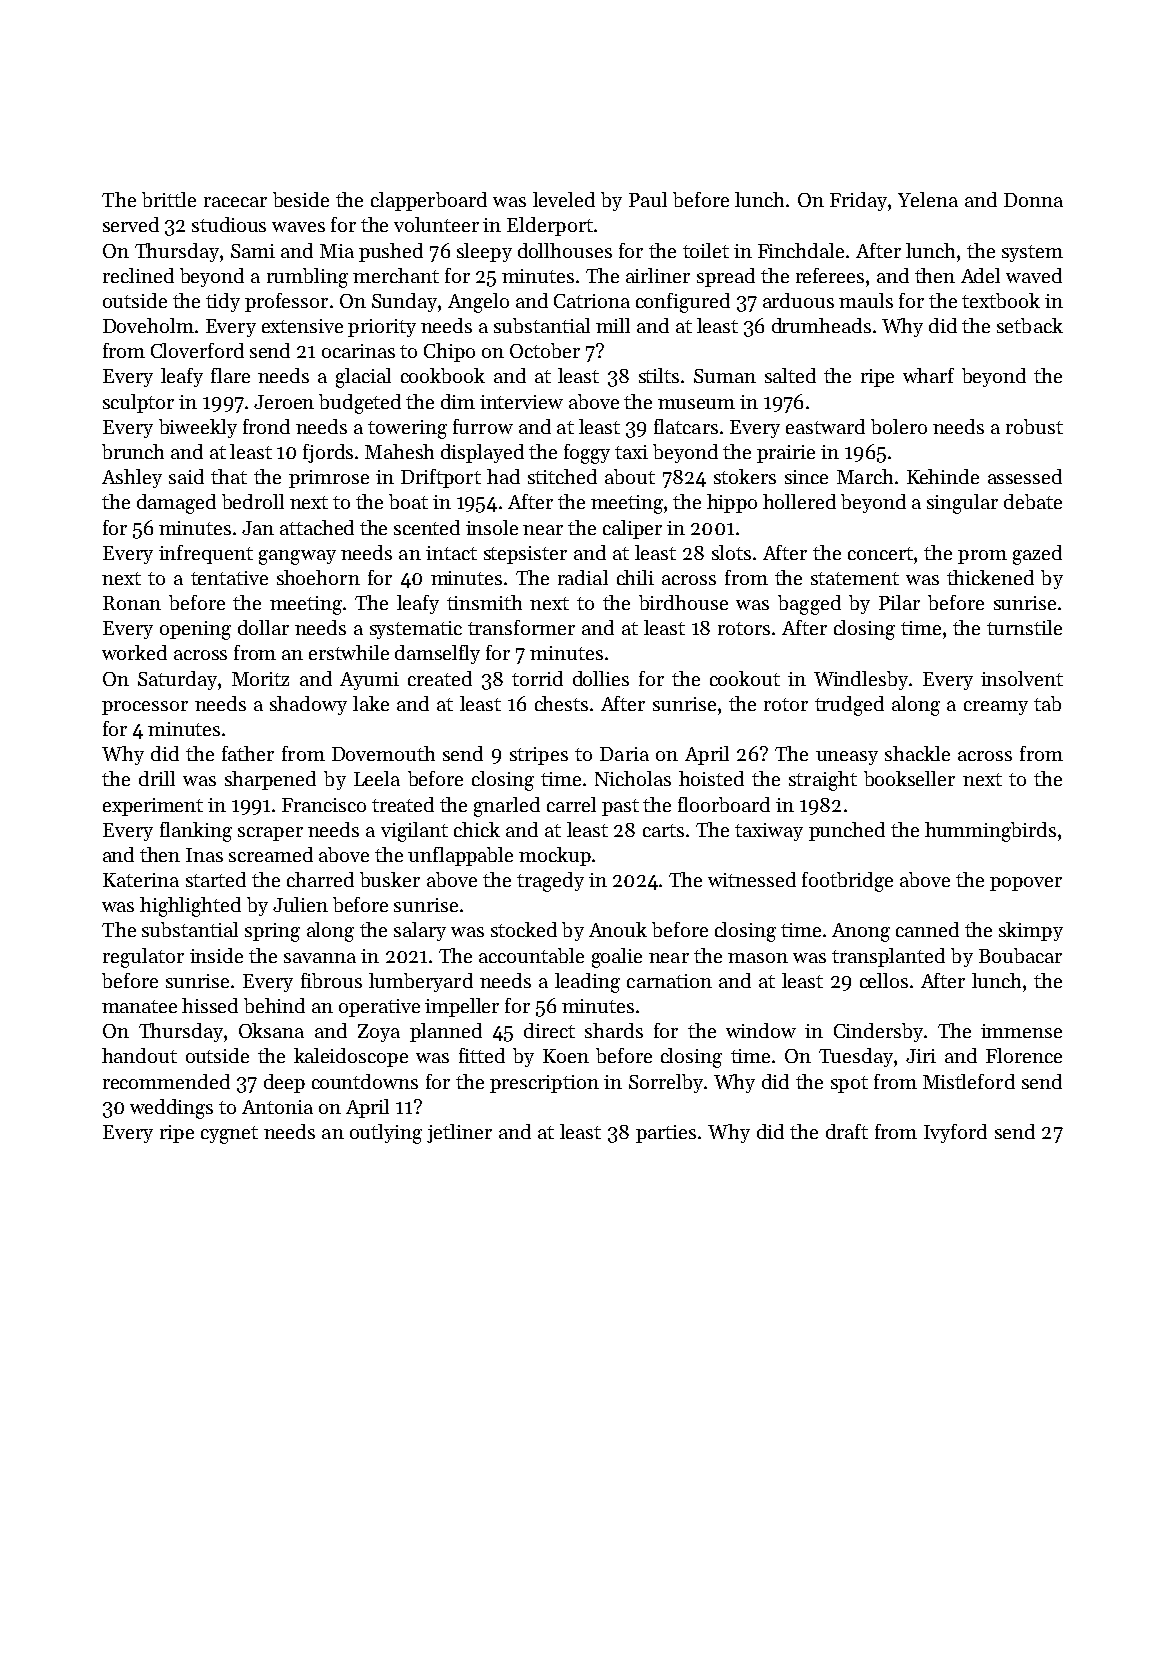 Image resolution: width=1165 pixels, height=1654 pixels. I want to click on referees, so click(830, 275).
